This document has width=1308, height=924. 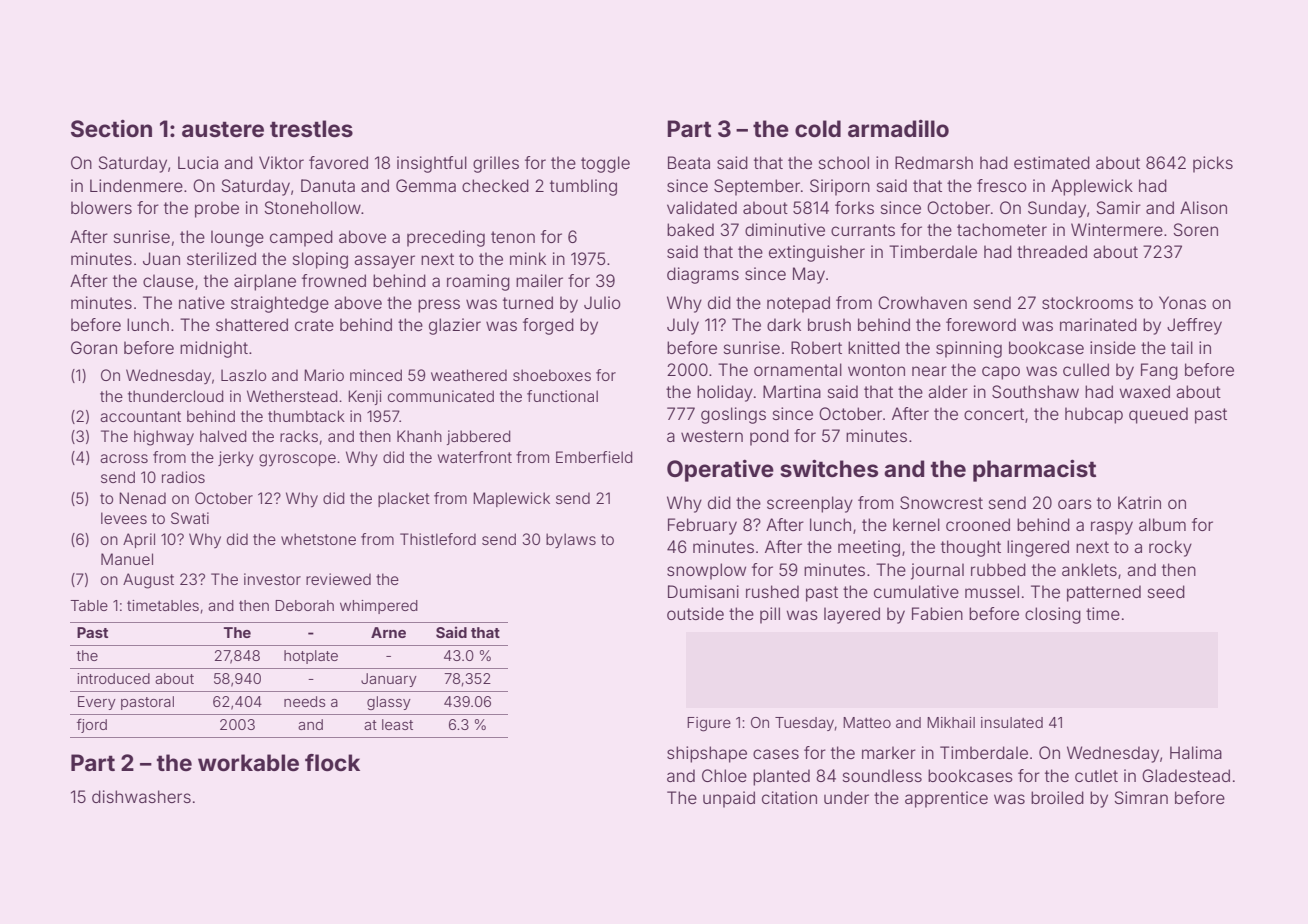 What do you see at coordinates (528, 258) in the document?
I see `mink` at bounding box center [528, 258].
